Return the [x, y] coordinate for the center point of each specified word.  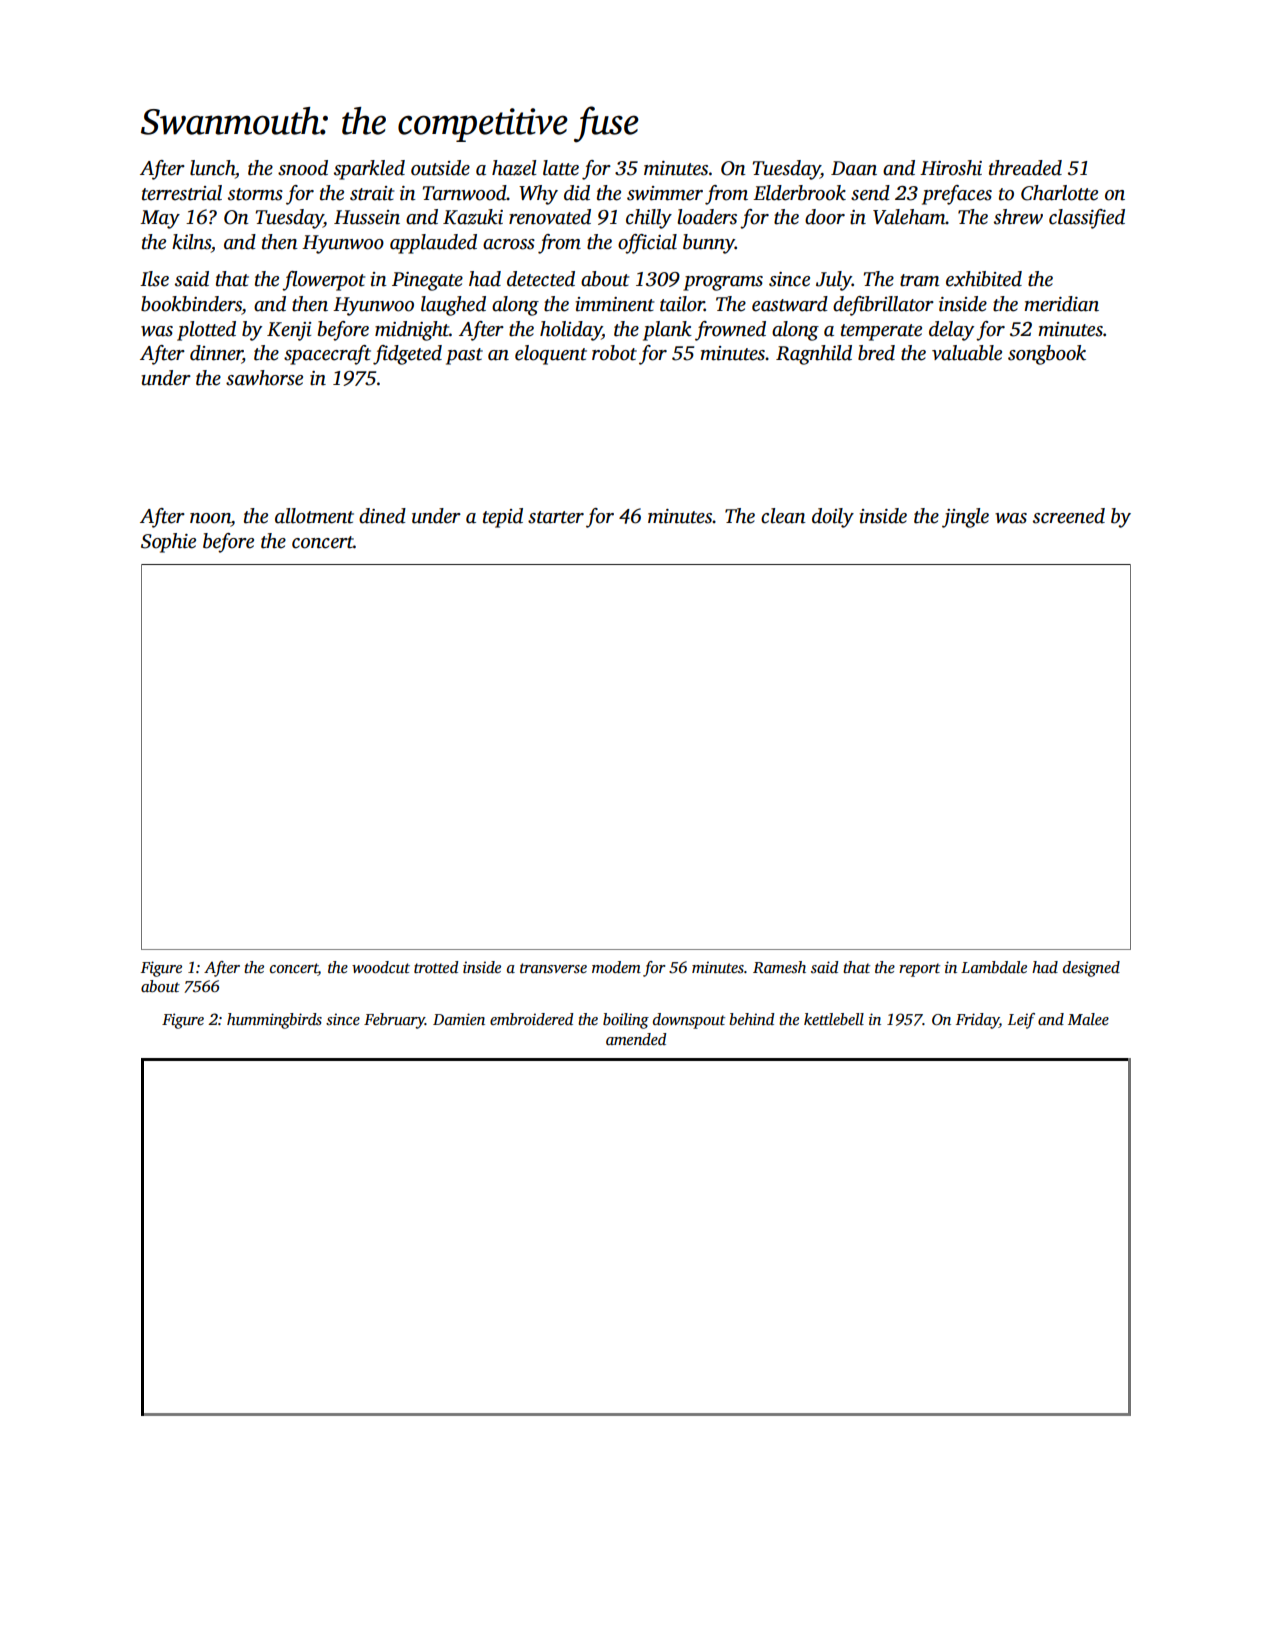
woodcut [381, 967]
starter [556, 517]
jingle [965, 518]
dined [382, 516]
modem [616, 967]
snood [303, 168]
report [919, 970]
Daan [854, 168]
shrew [1018, 217]
